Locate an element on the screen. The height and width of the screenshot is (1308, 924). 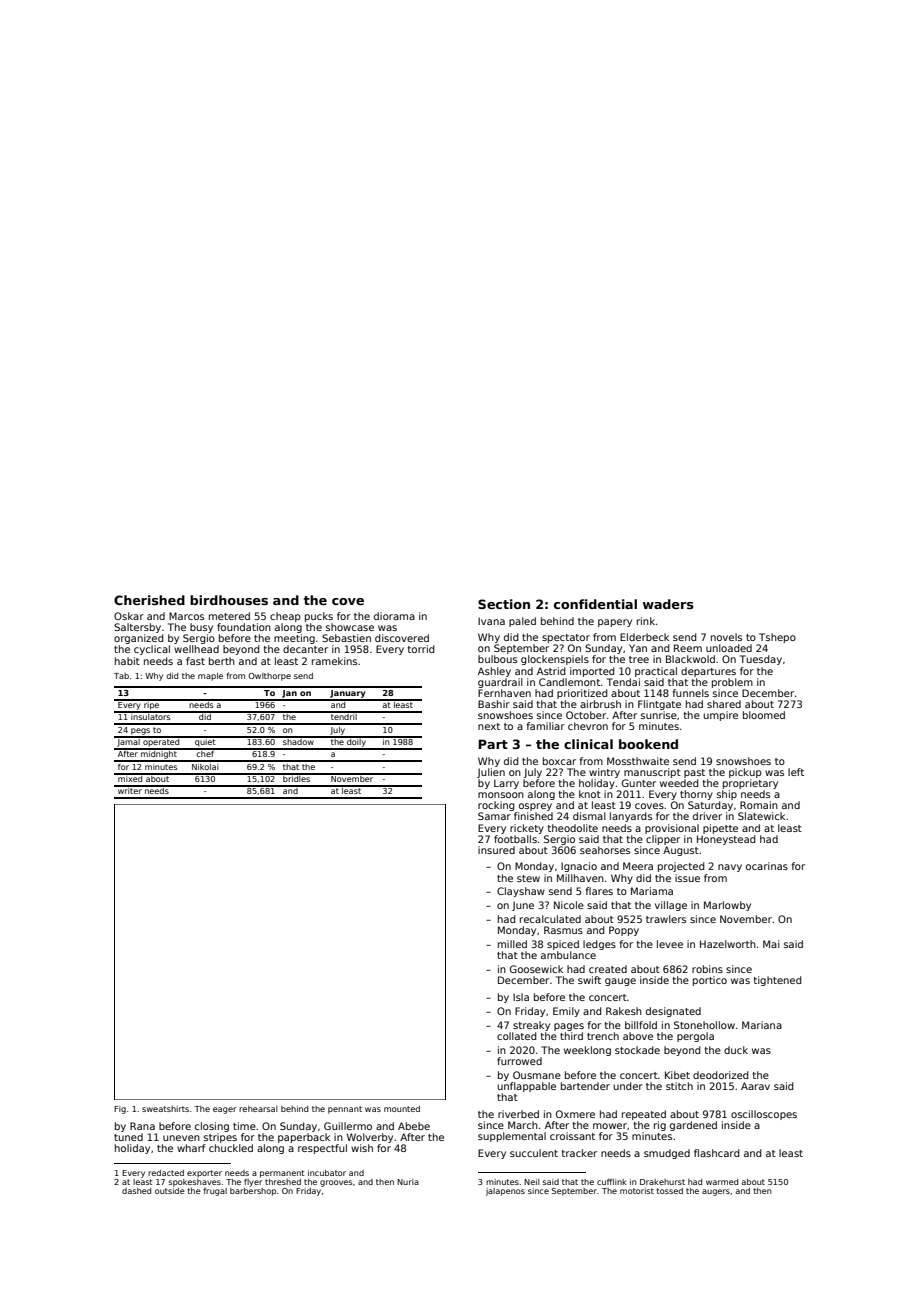
June is located at coordinates (523, 906).
